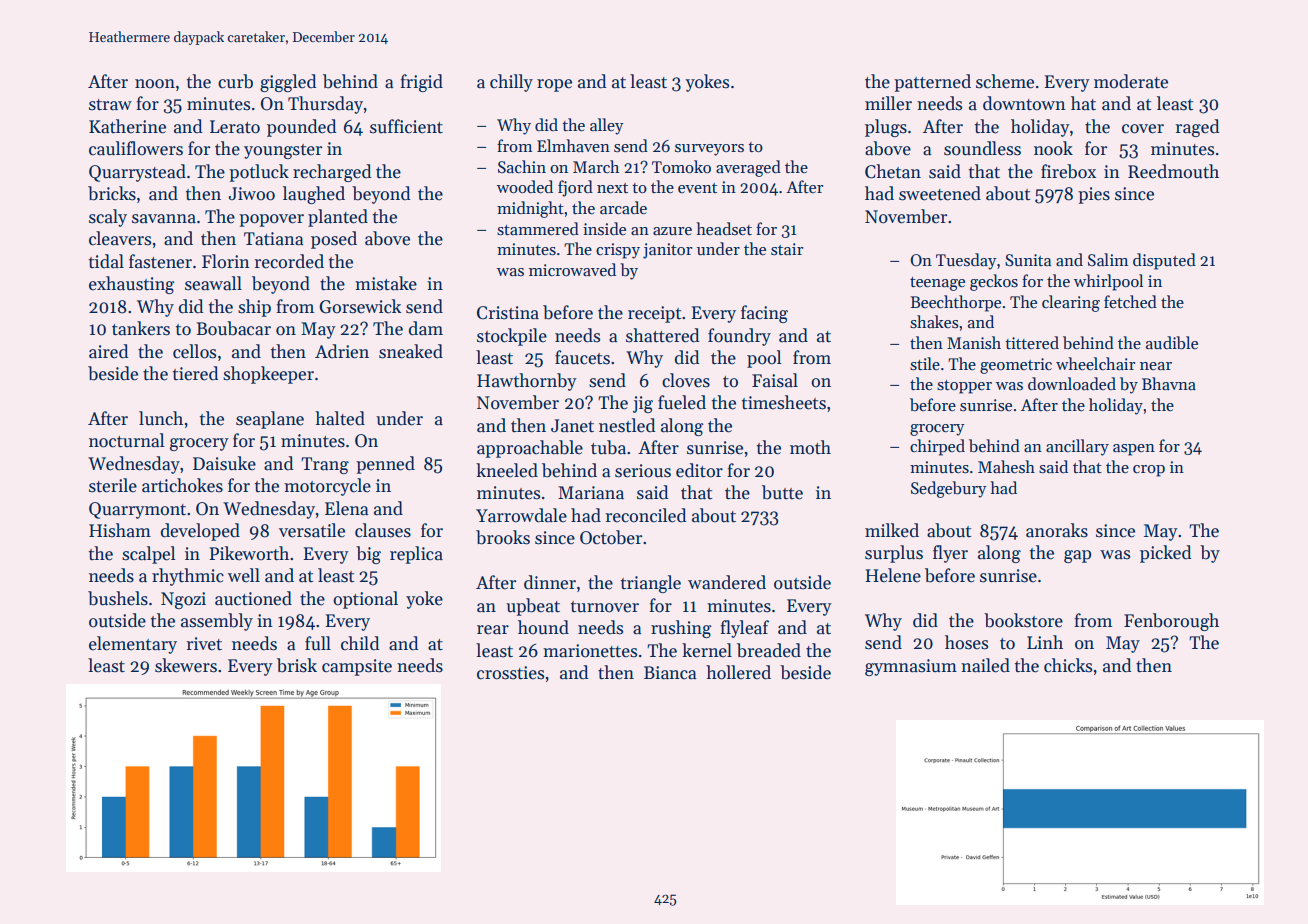  What do you see at coordinates (224, 463) in the screenshot?
I see `Daisuke` at bounding box center [224, 463].
